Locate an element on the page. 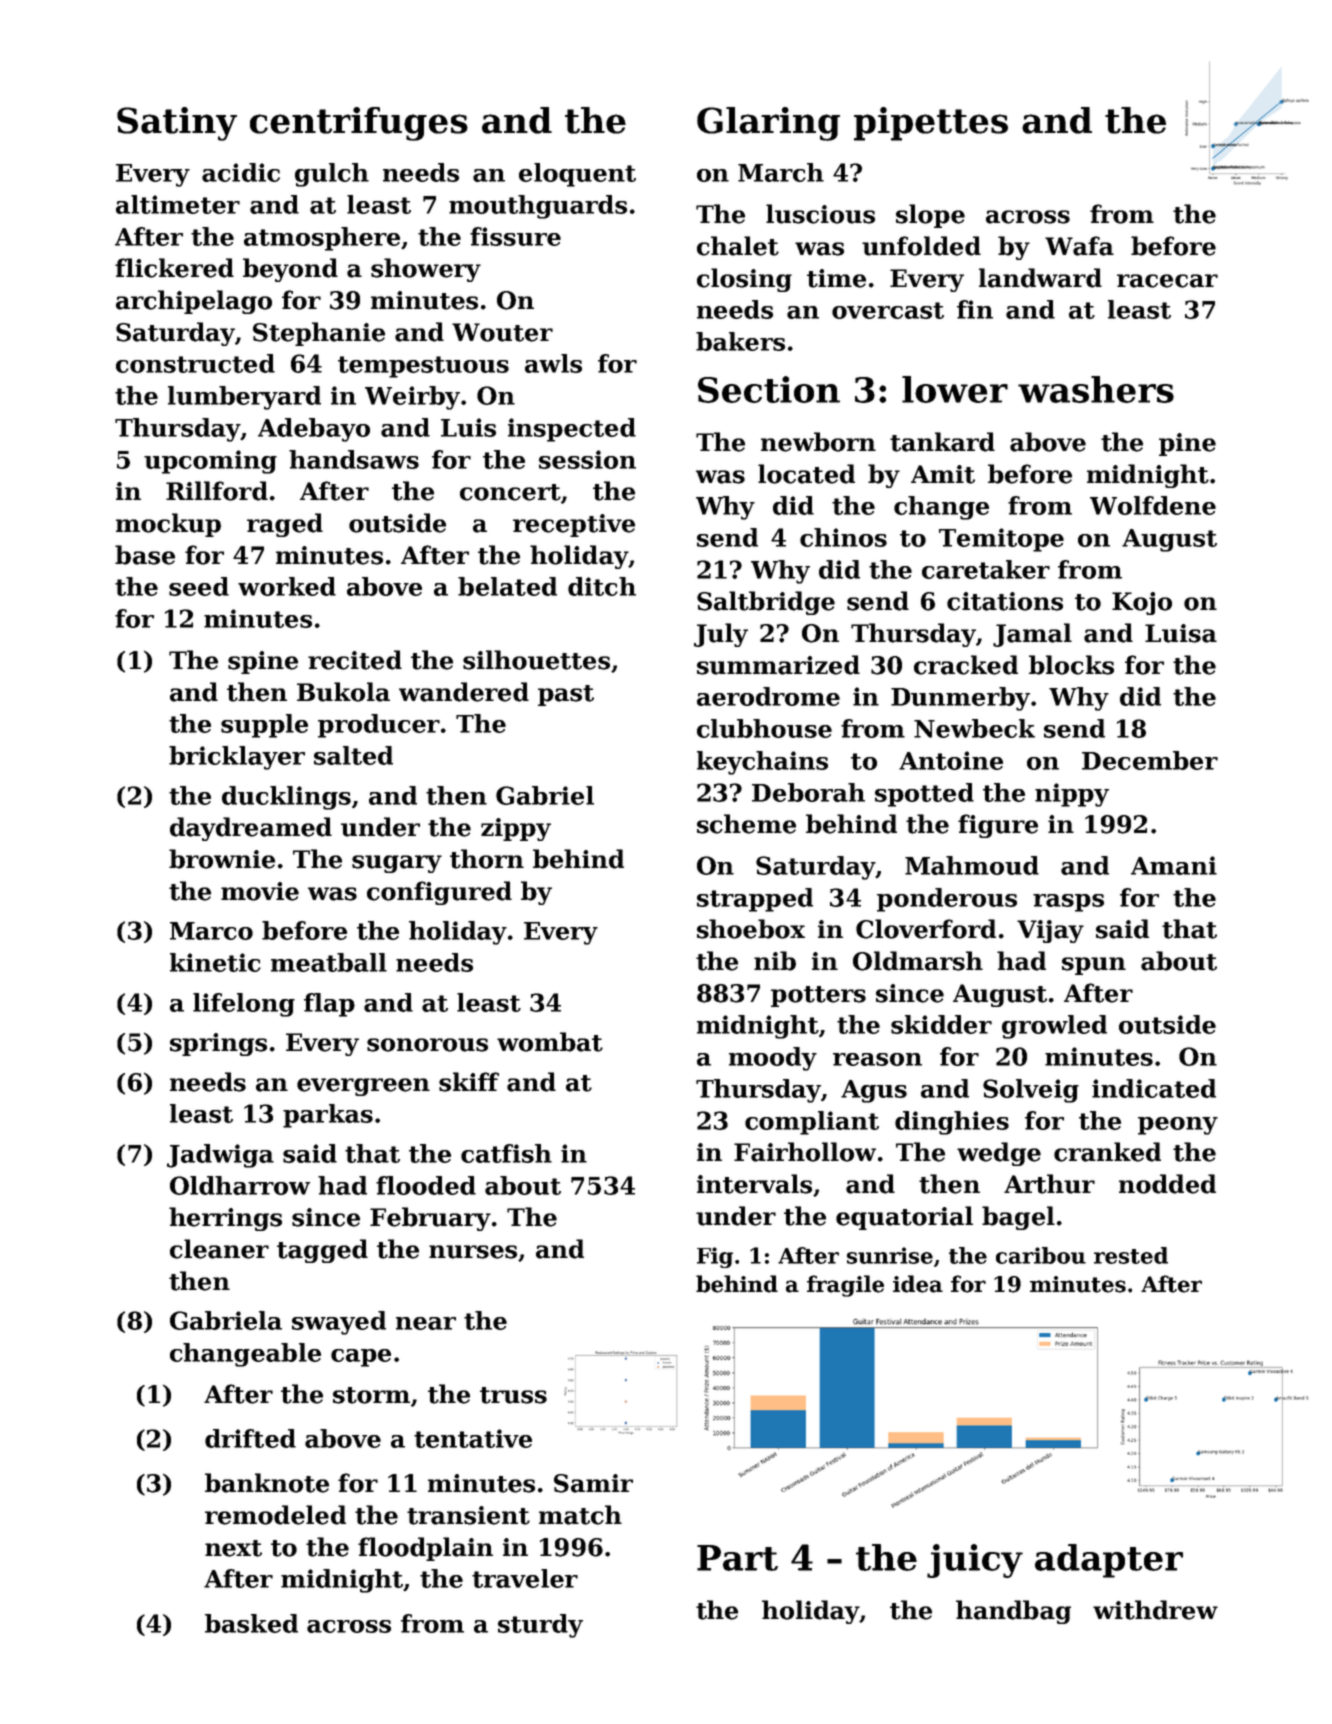 Image resolution: width=1332 pixels, height=1724 pixels. racecar is located at coordinates (1167, 281).
